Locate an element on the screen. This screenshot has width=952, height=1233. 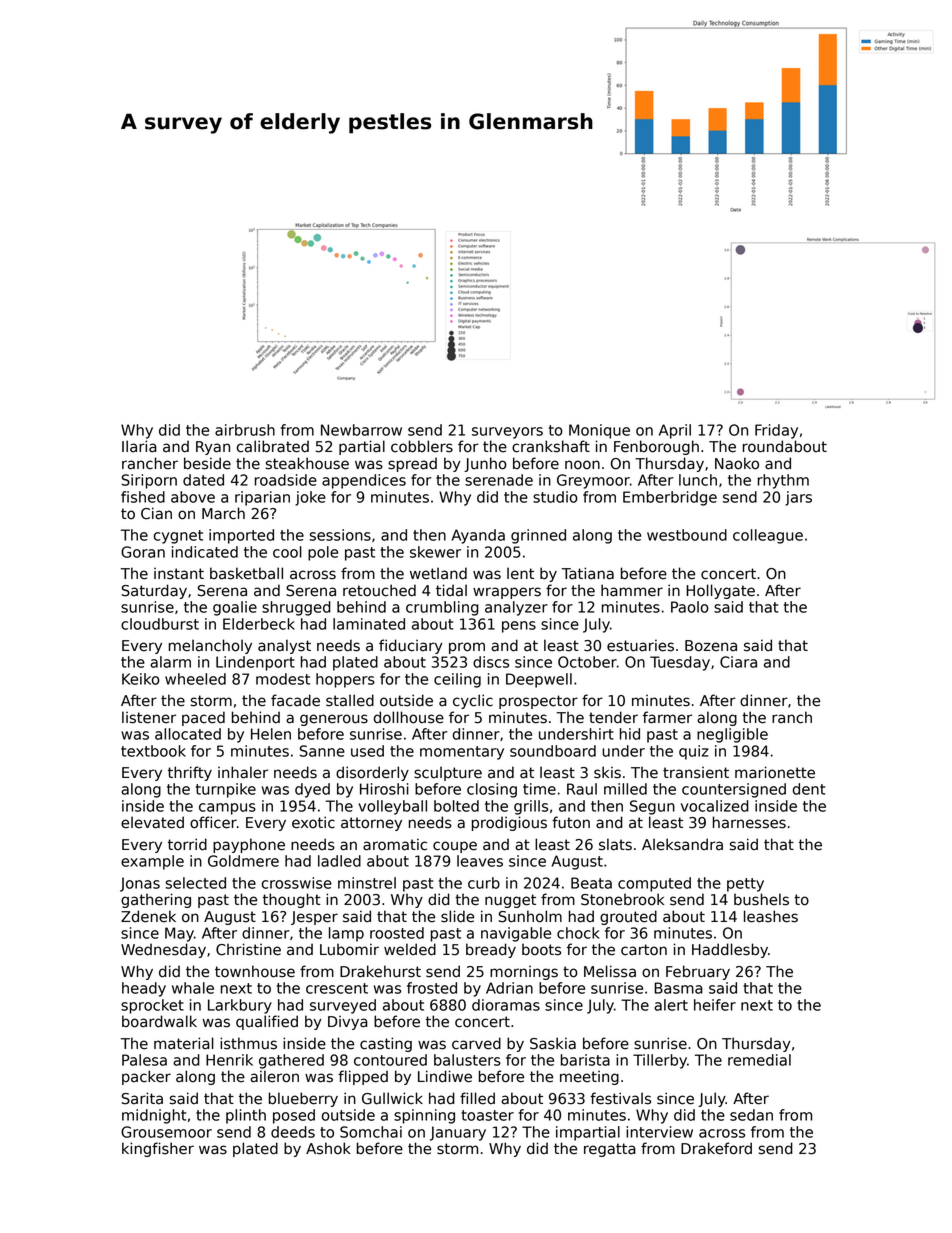
fiduciary is located at coordinates (411, 646).
